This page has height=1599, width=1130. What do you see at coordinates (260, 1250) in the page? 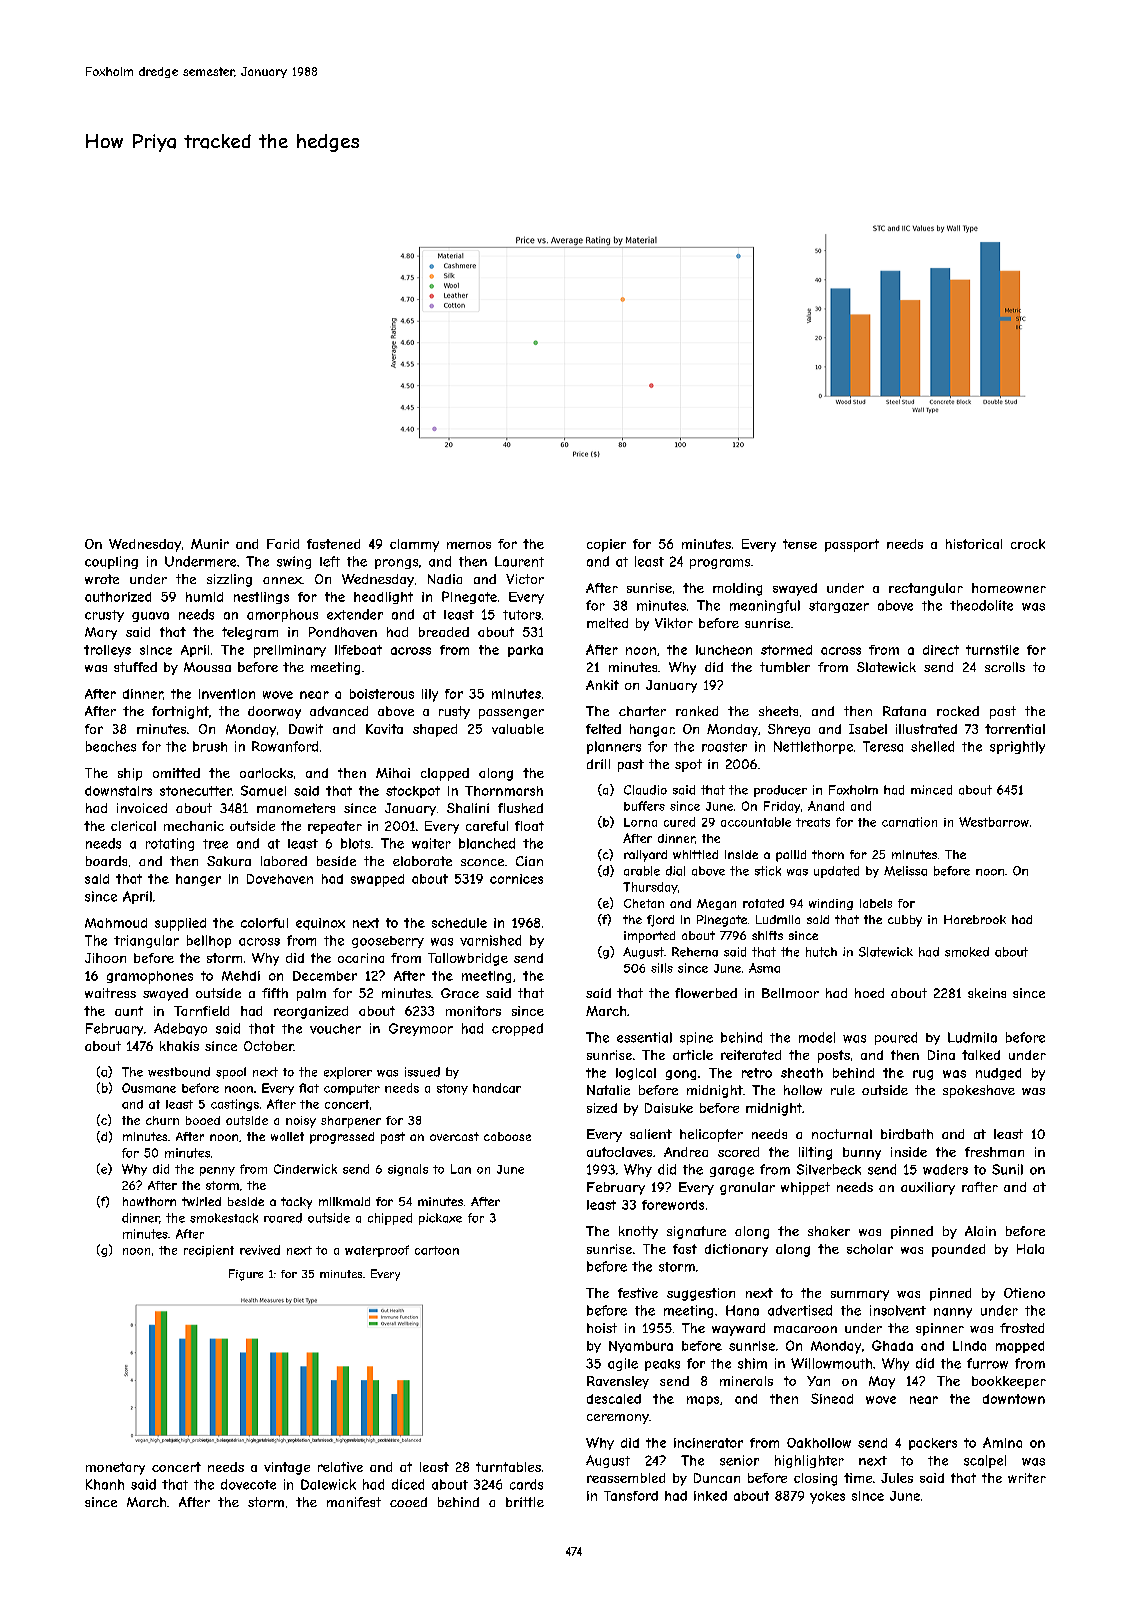
I see `revived` at bounding box center [260, 1250].
